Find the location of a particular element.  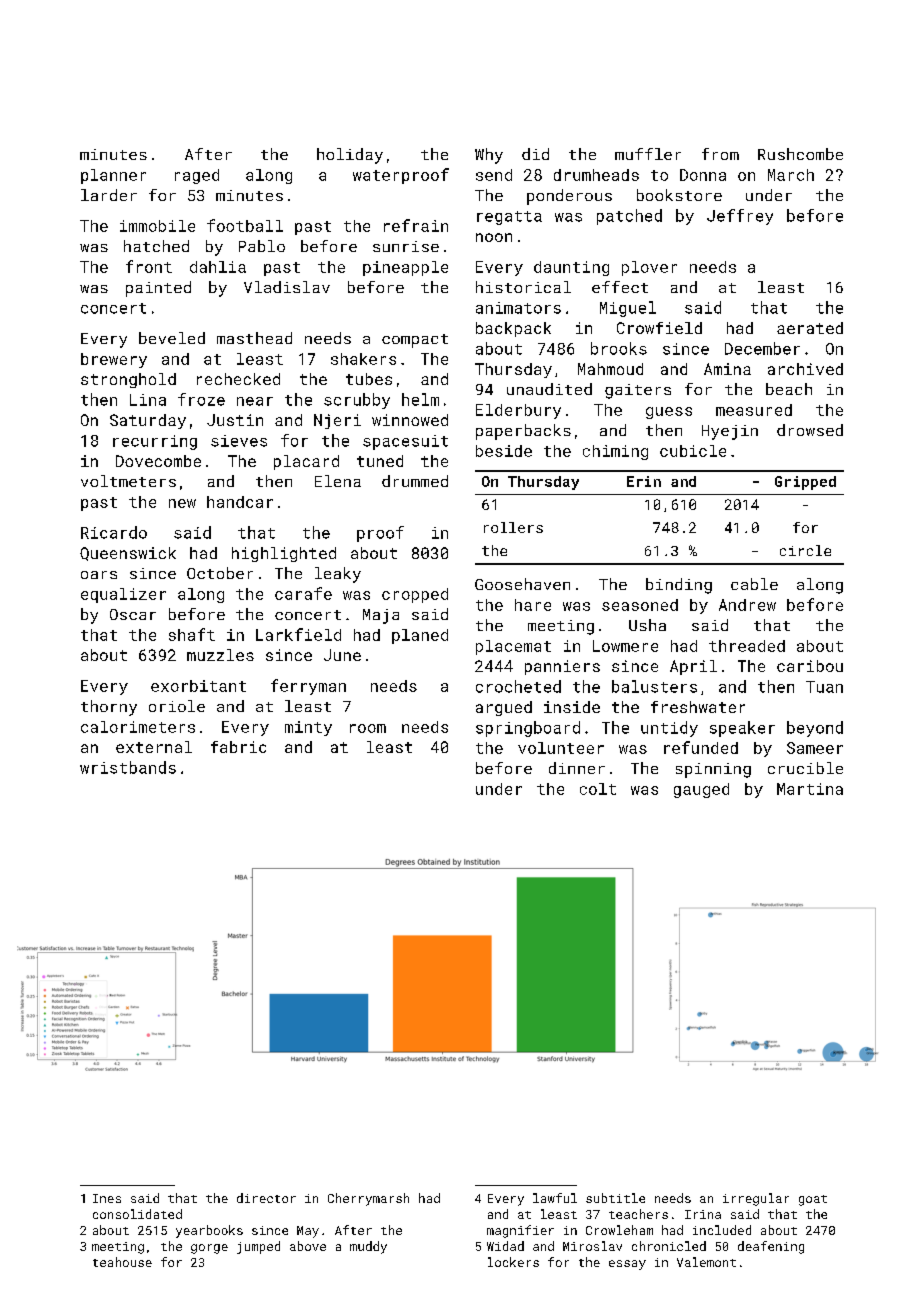

dinner is located at coordinates (577, 768).
